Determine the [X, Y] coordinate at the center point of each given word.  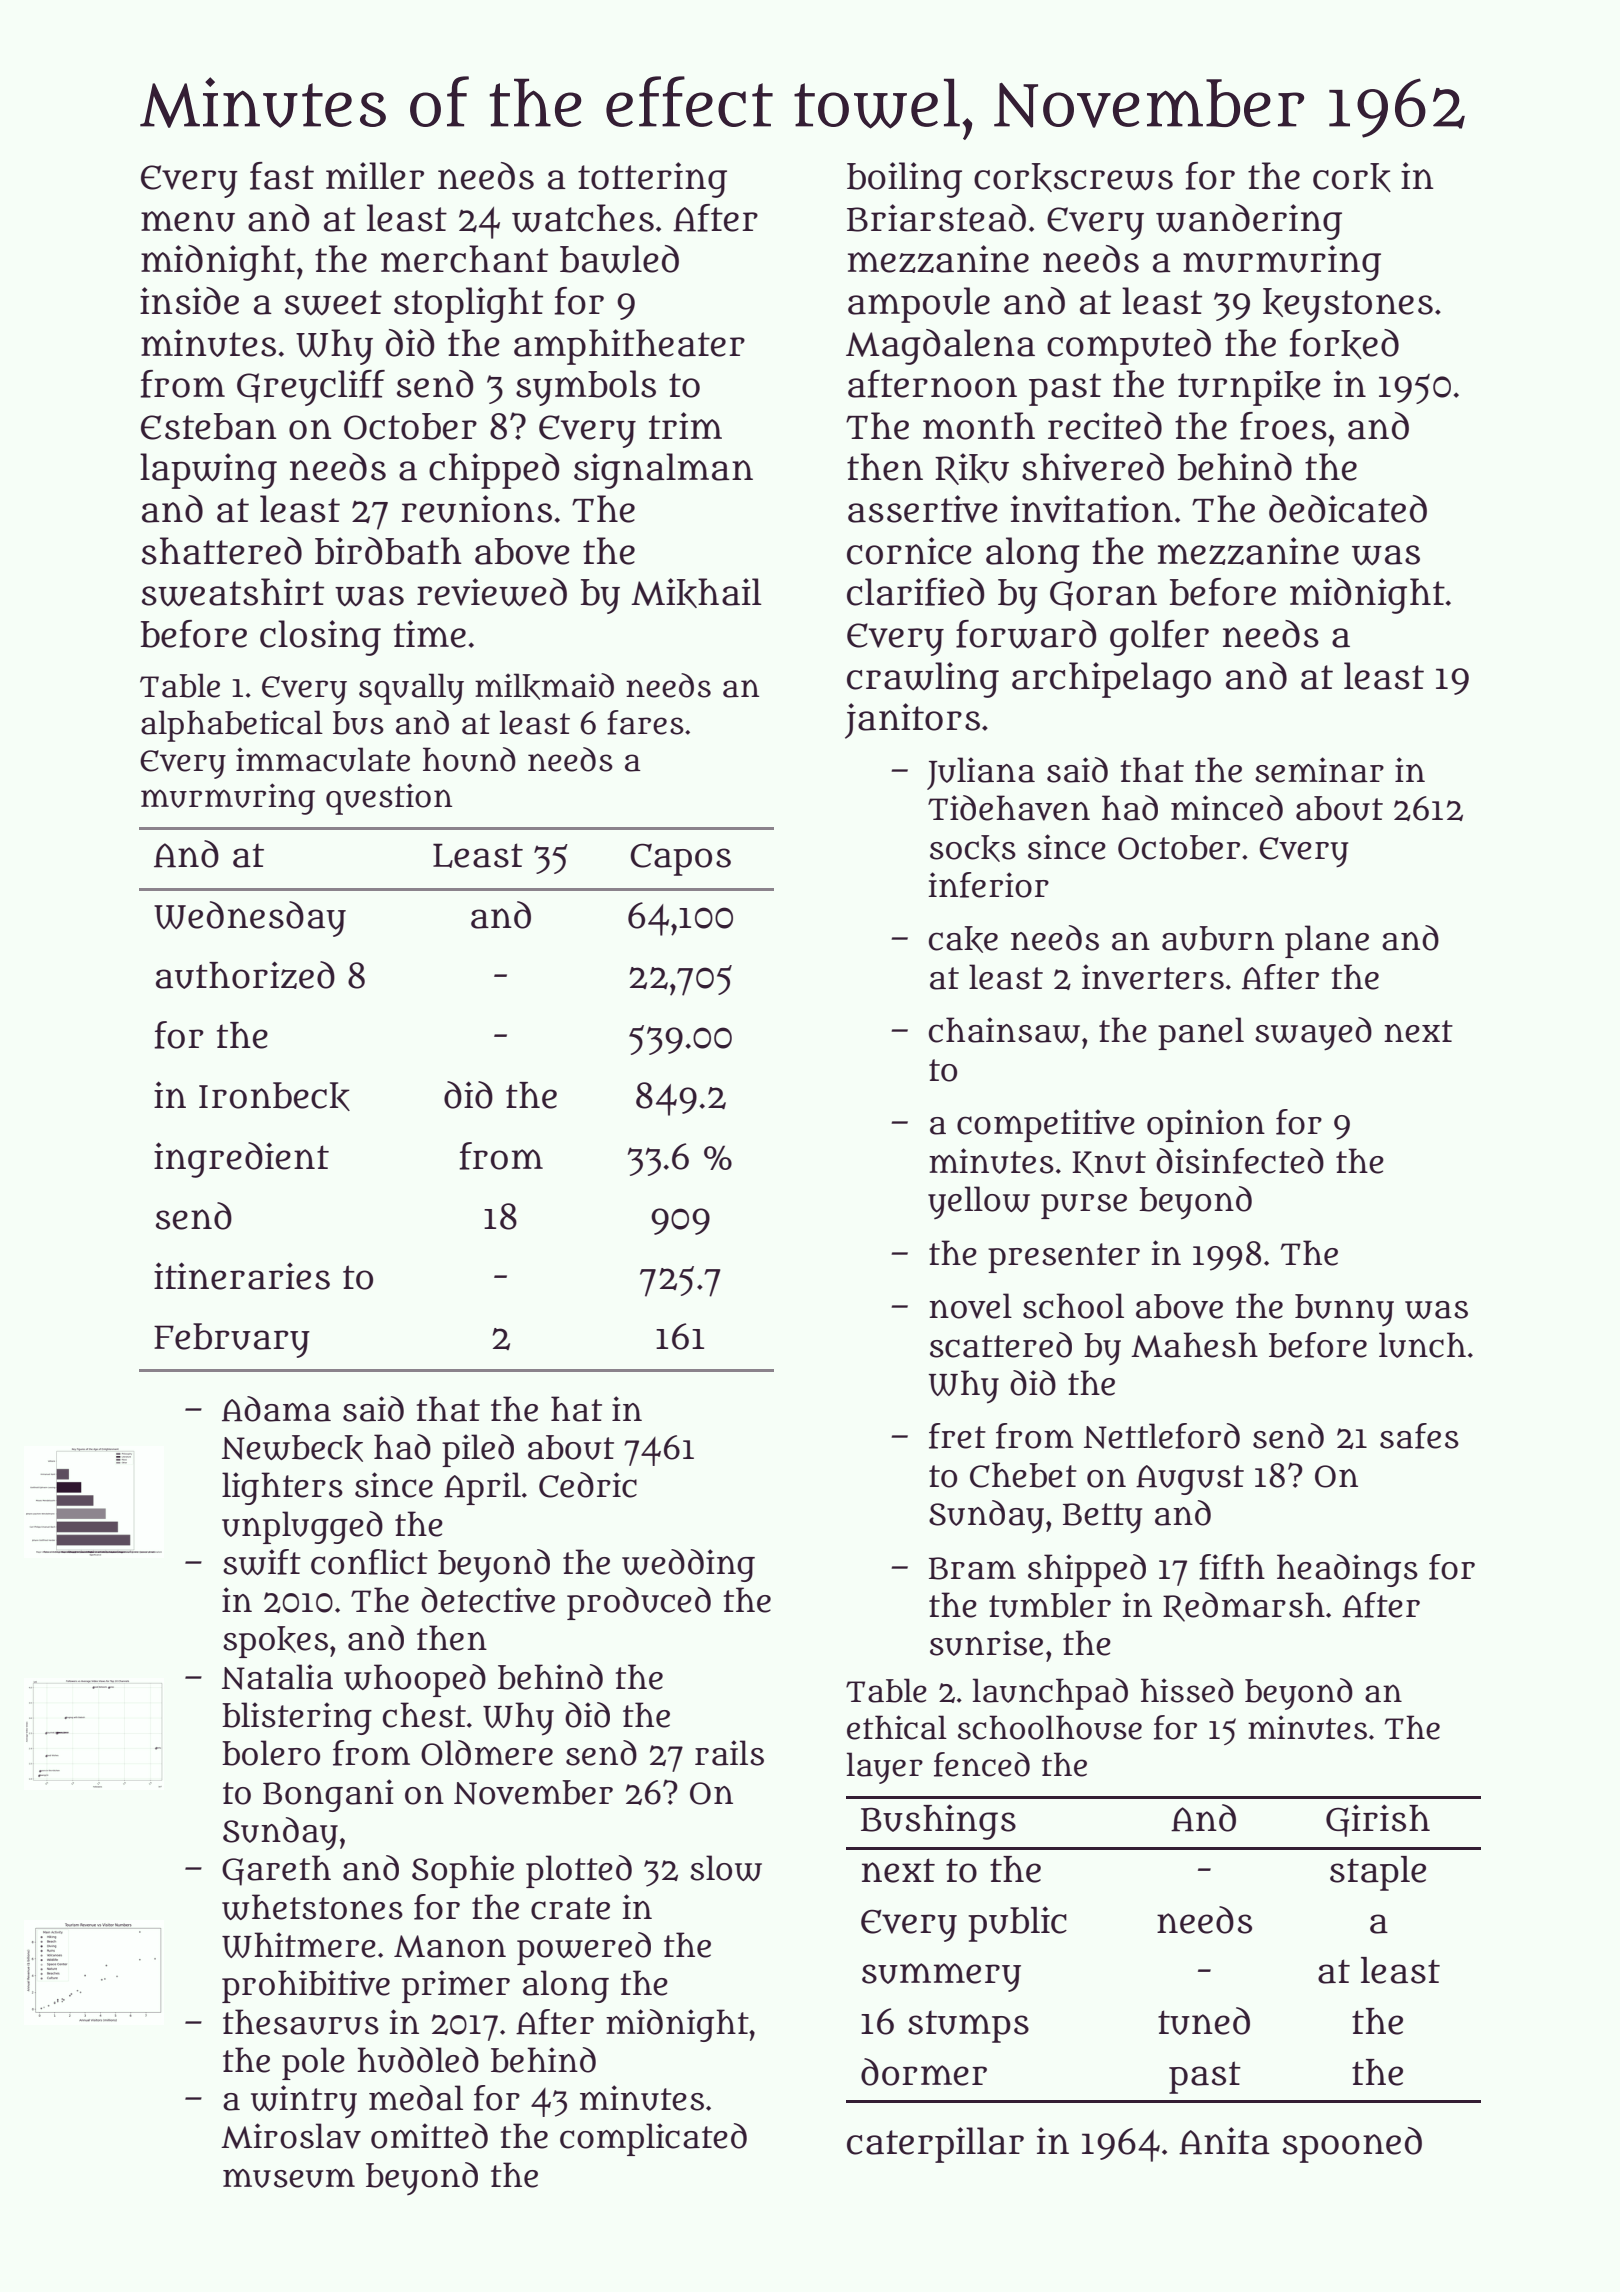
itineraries [242, 1276]
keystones [1348, 305]
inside [189, 301]
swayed [1313, 1034]
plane [1327, 941]
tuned [1204, 2021]
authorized [245, 975]
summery [941, 1977]
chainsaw [1004, 1030]
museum [289, 2178]
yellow [979, 1202]
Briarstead [936, 218]
